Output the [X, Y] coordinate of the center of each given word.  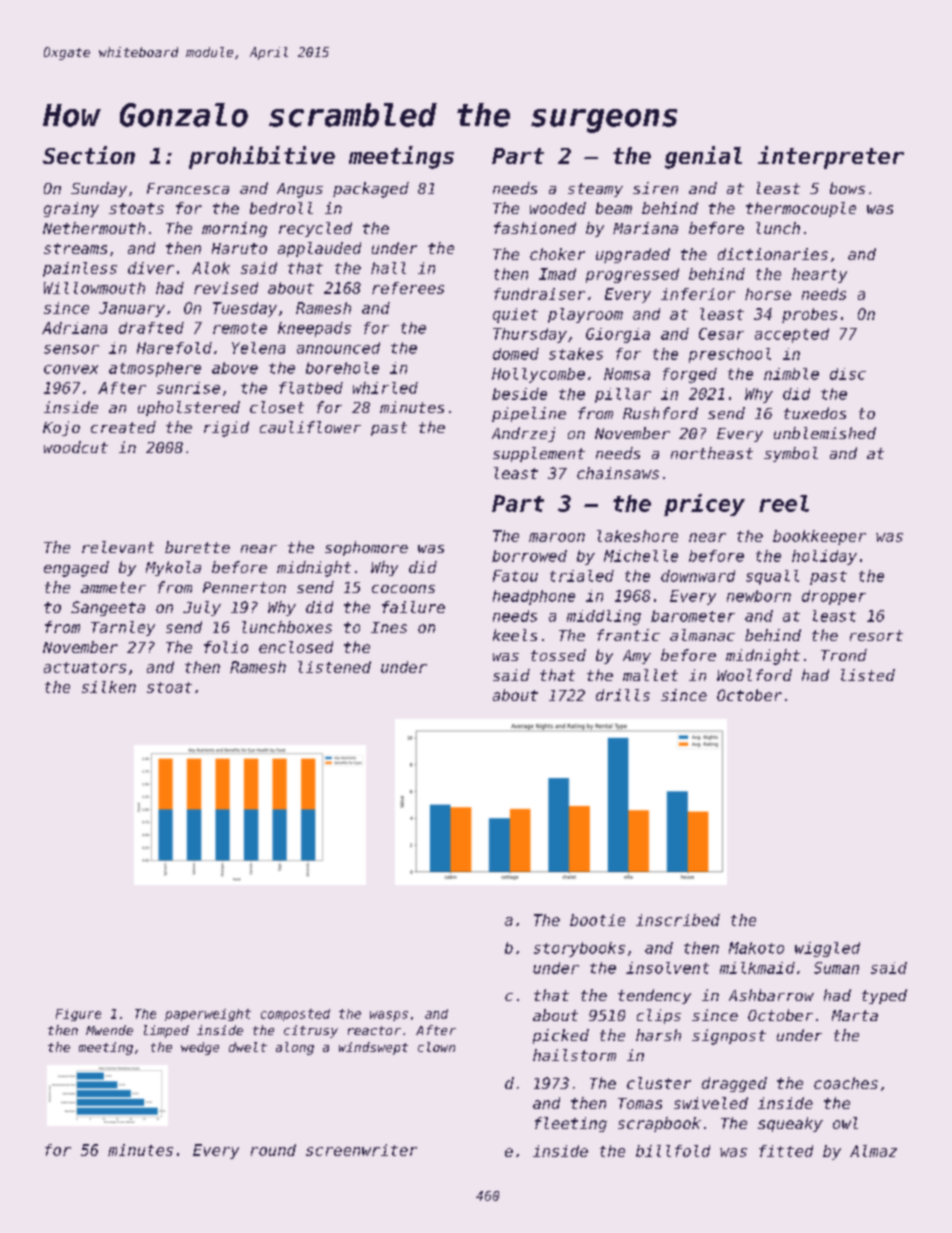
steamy [595, 190]
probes [809, 315]
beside [519, 394]
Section [89, 155]
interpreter [831, 157]
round [273, 1150]
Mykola [173, 568]
